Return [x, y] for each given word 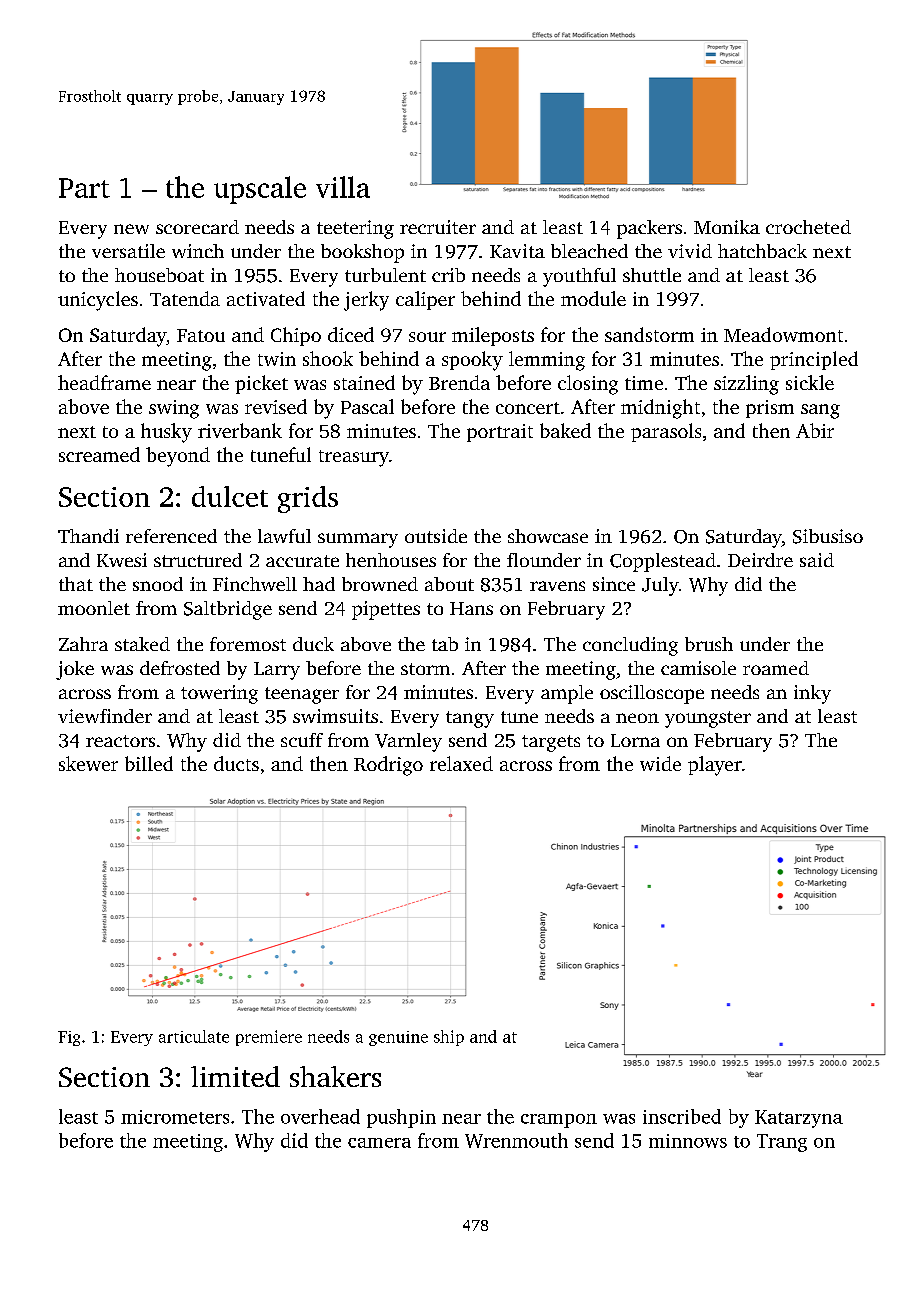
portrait [500, 433]
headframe [104, 382]
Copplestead [663, 562]
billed [149, 763]
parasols [666, 432]
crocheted [808, 227]
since [614, 584]
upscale [260, 190]
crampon [559, 1121]
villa [343, 187]
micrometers [175, 1117]
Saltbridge [228, 610]
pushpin [401, 1118]
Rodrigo [388, 766]
